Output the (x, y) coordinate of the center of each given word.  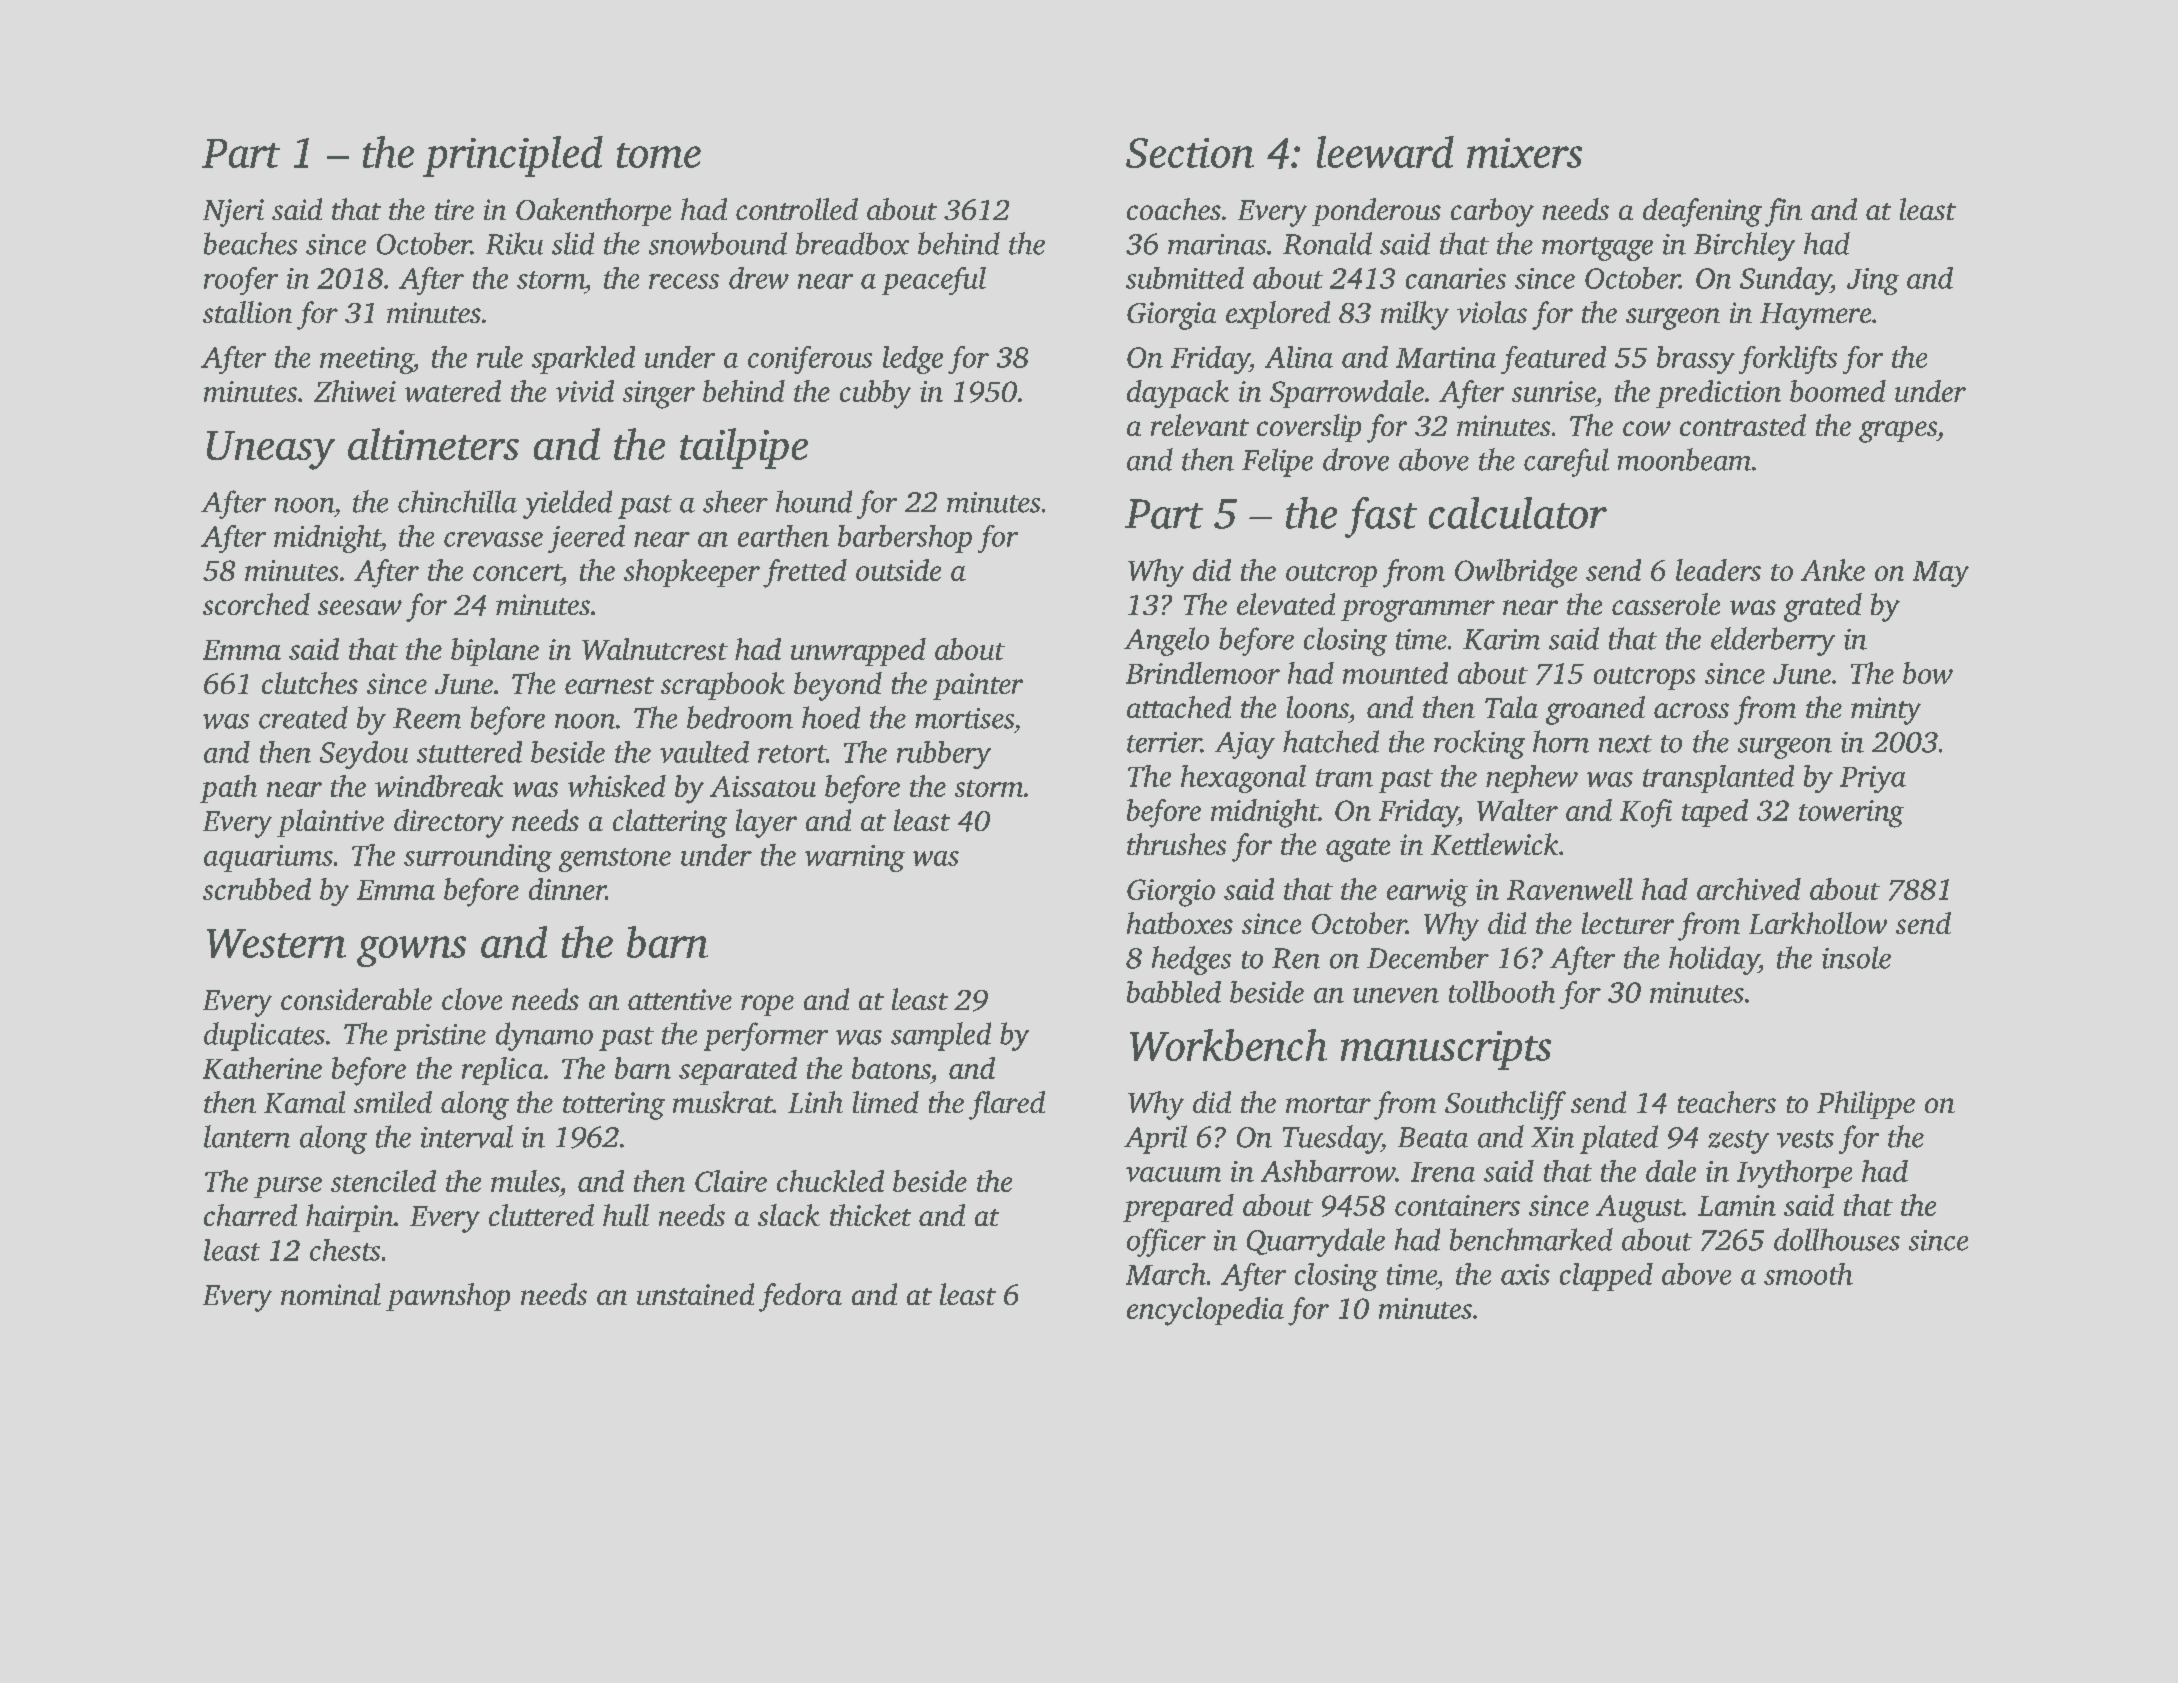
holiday (1714, 960)
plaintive (330, 823)
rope (767, 1005)
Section (1190, 153)
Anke (1833, 570)
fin (1783, 212)
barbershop (905, 539)
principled (513, 156)
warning (855, 858)
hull (626, 1215)
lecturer (1628, 923)
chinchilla (457, 501)
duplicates (264, 1036)
